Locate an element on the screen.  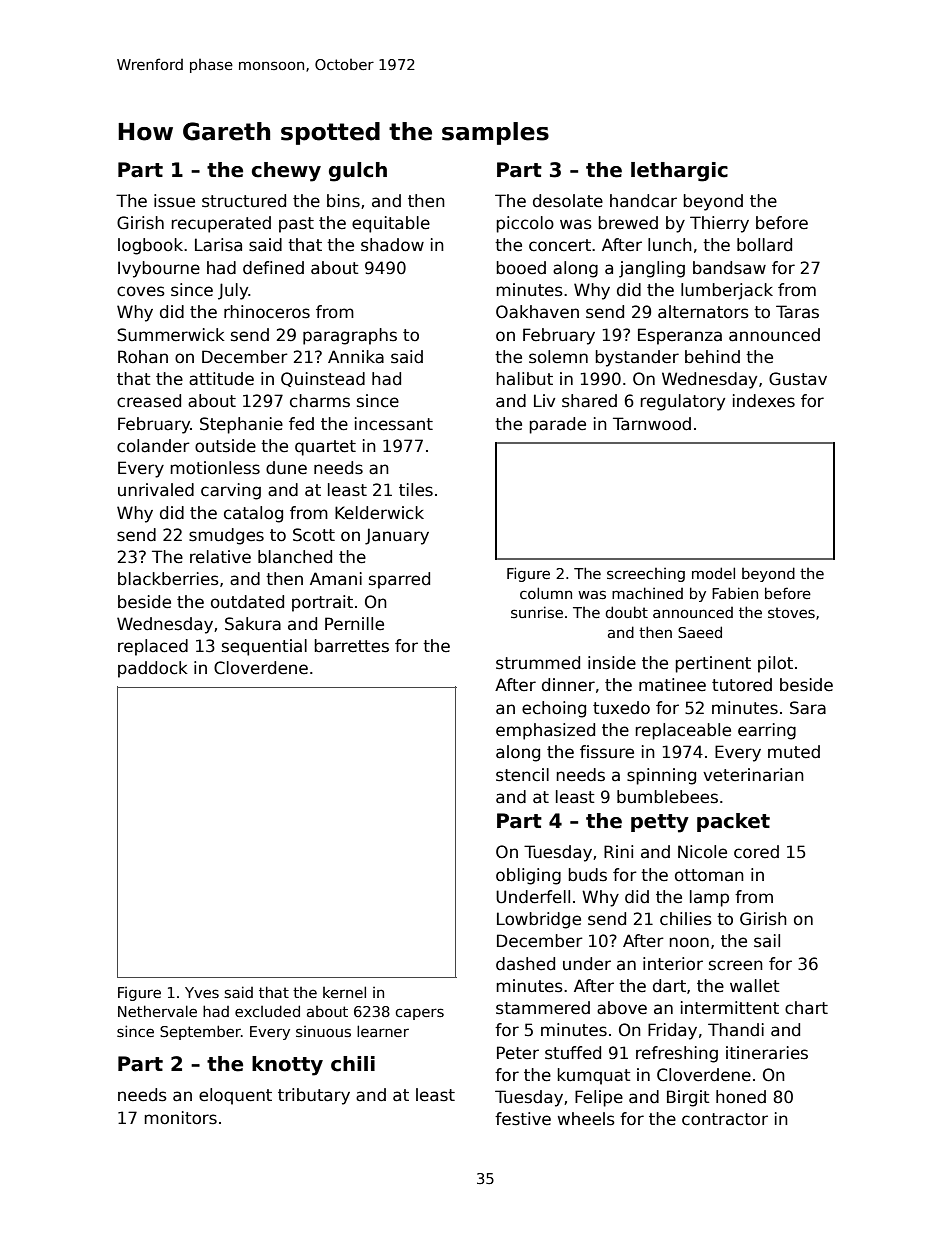
January is located at coordinates (397, 536).
